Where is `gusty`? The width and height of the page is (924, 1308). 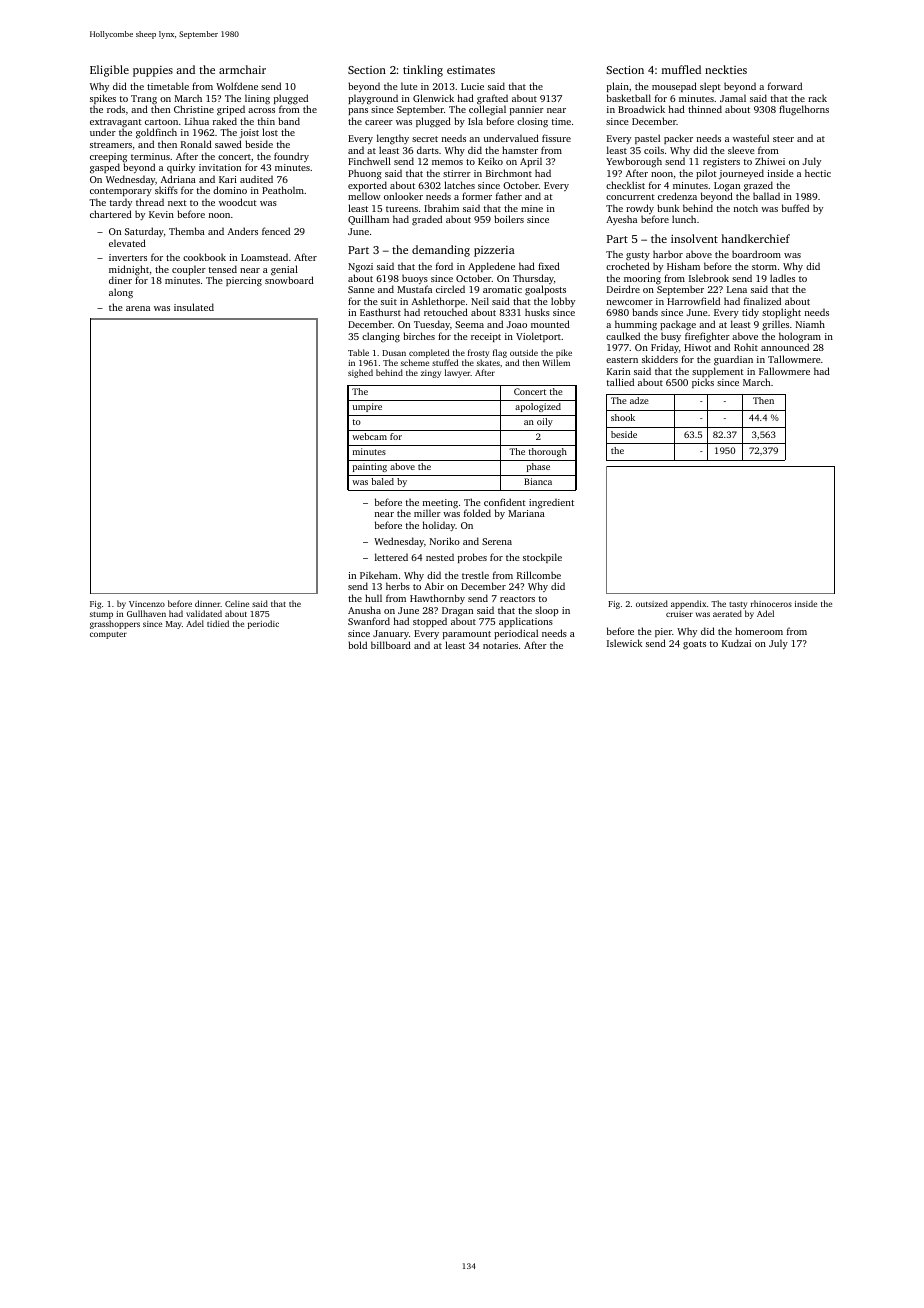 gusty is located at coordinates (638, 256).
